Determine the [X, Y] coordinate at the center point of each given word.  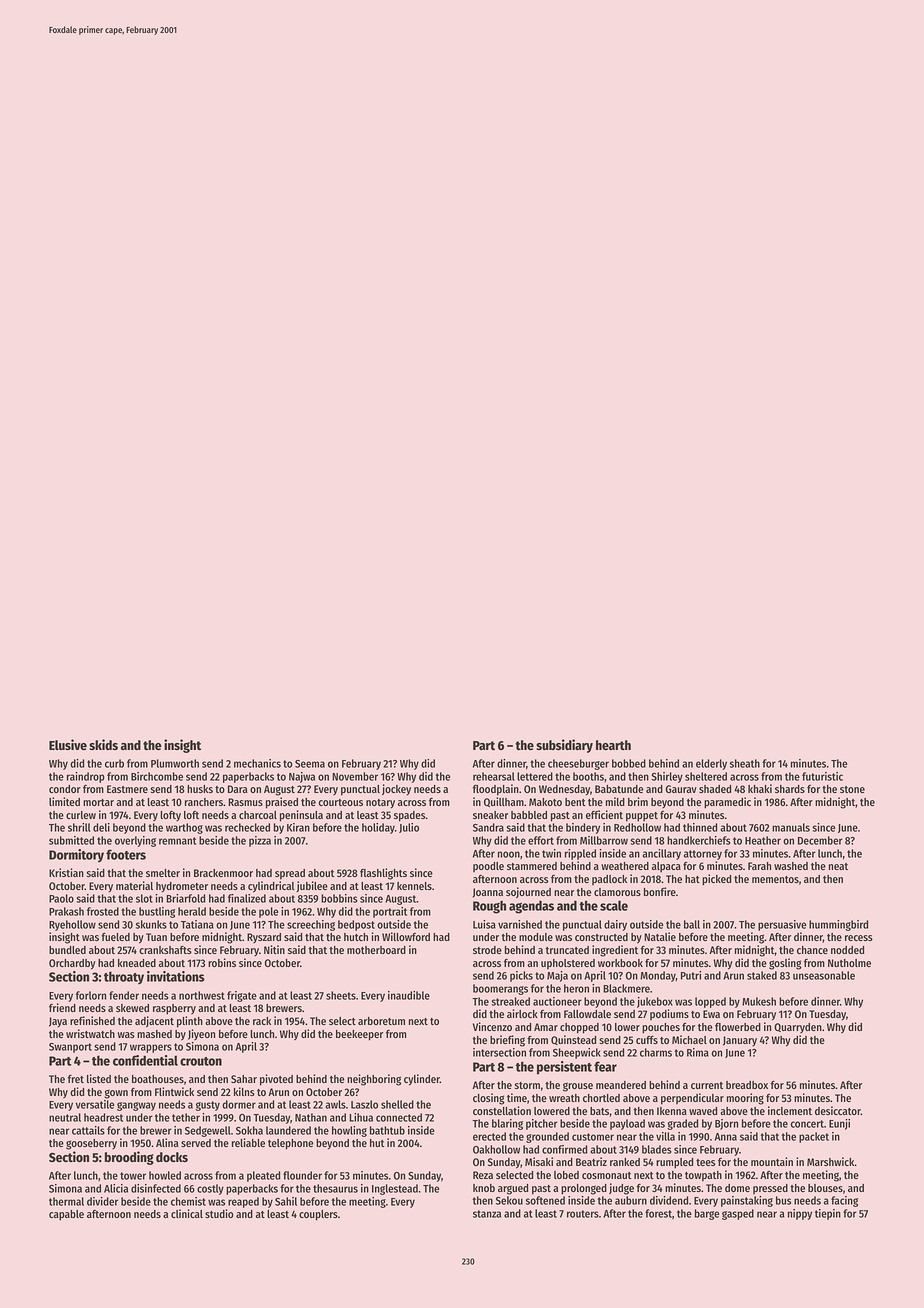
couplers [318, 1215]
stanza [487, 1214]
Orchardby [72, 964]
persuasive [782, 925]
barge [707, 1214]
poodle [488, 867]
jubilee [312, 886]
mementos [775, 879]
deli [101, 827]
